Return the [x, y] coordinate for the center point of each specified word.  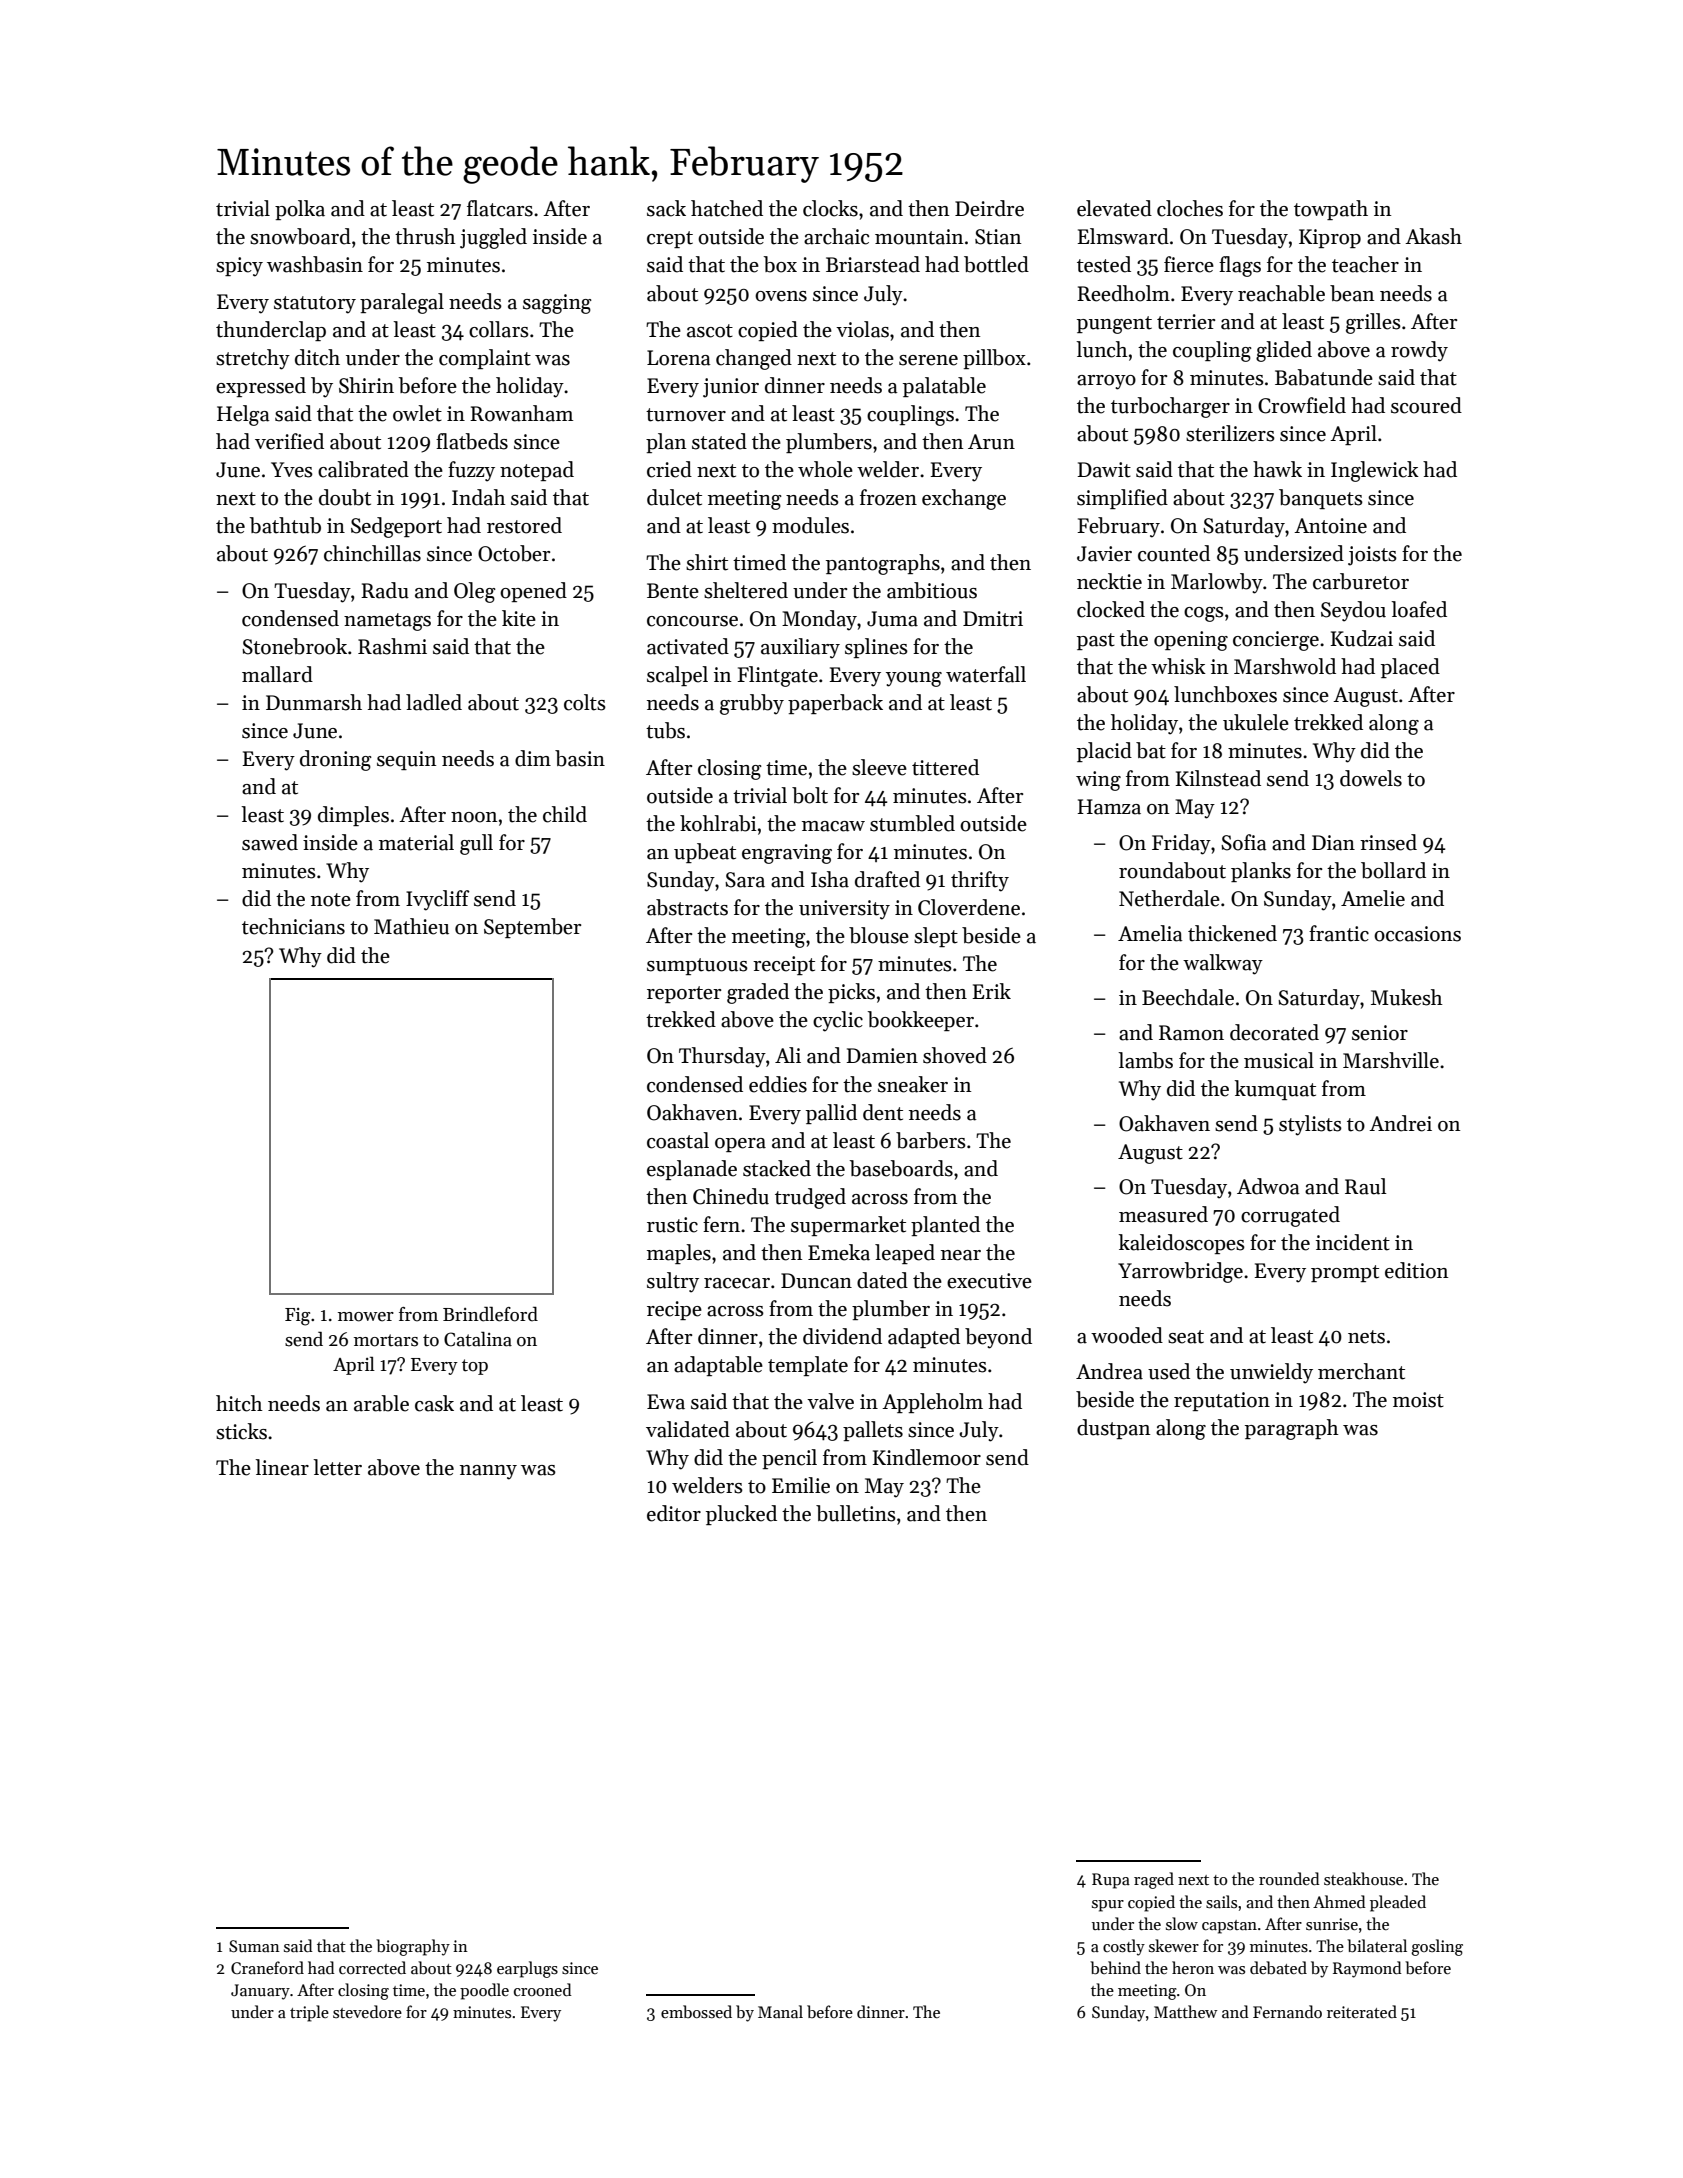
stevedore [367, 2011]
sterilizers [1230, 433]
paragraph [1292, 1429]
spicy [239, 267]
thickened [1232, 933]
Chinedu [731, 1196]
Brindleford [490, 1314]
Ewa [666, 1402]
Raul [1366, 1186]
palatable [944, 387]
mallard [277, 674]
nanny [488, 1472]
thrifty [980, 881]
